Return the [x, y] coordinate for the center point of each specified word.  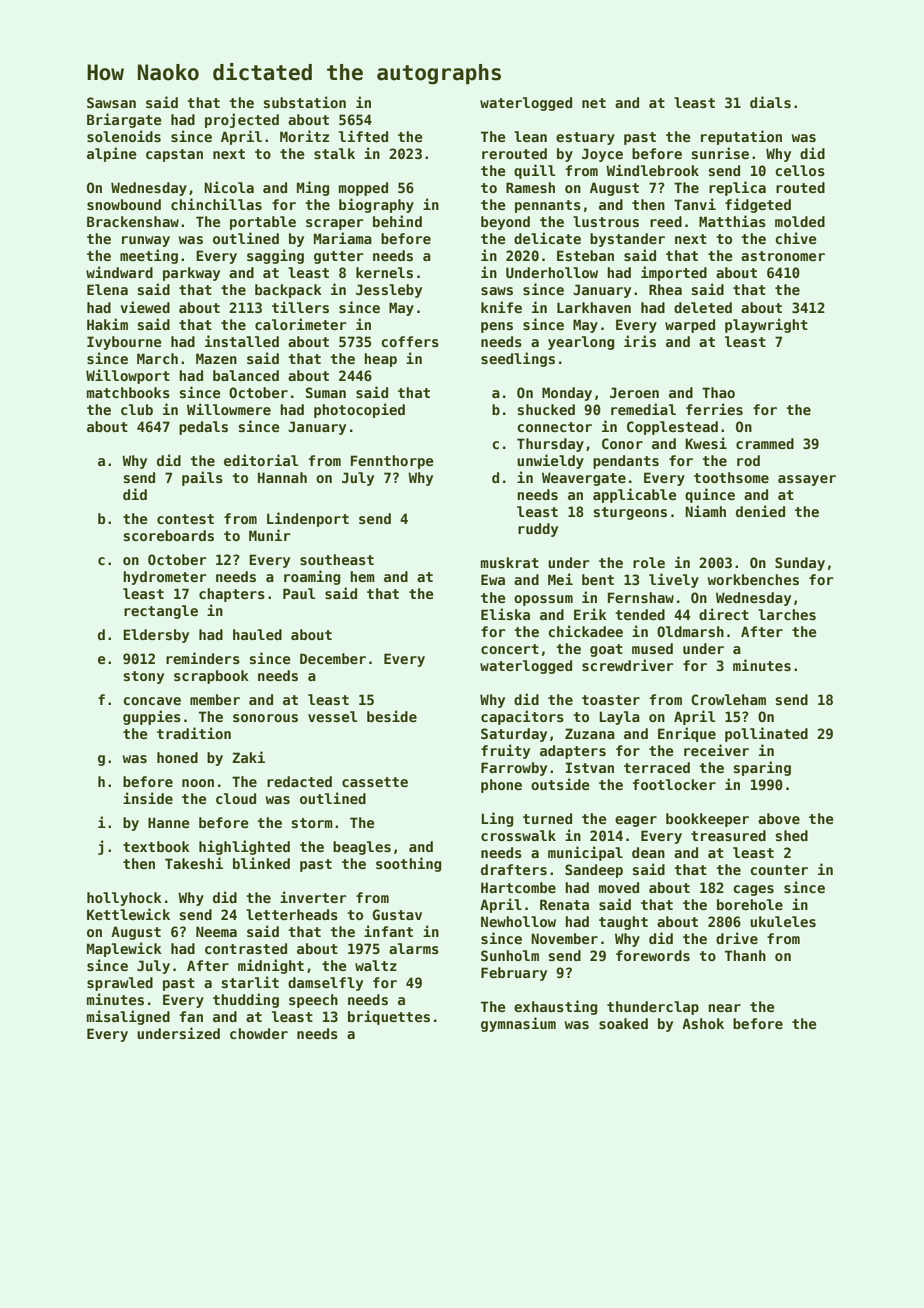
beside [392, 716]
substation [305, 102]
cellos [800, 170]
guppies [152, 717]
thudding [246, 1000]
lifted [363, 136]
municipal [585, 853]
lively [674, 580]
